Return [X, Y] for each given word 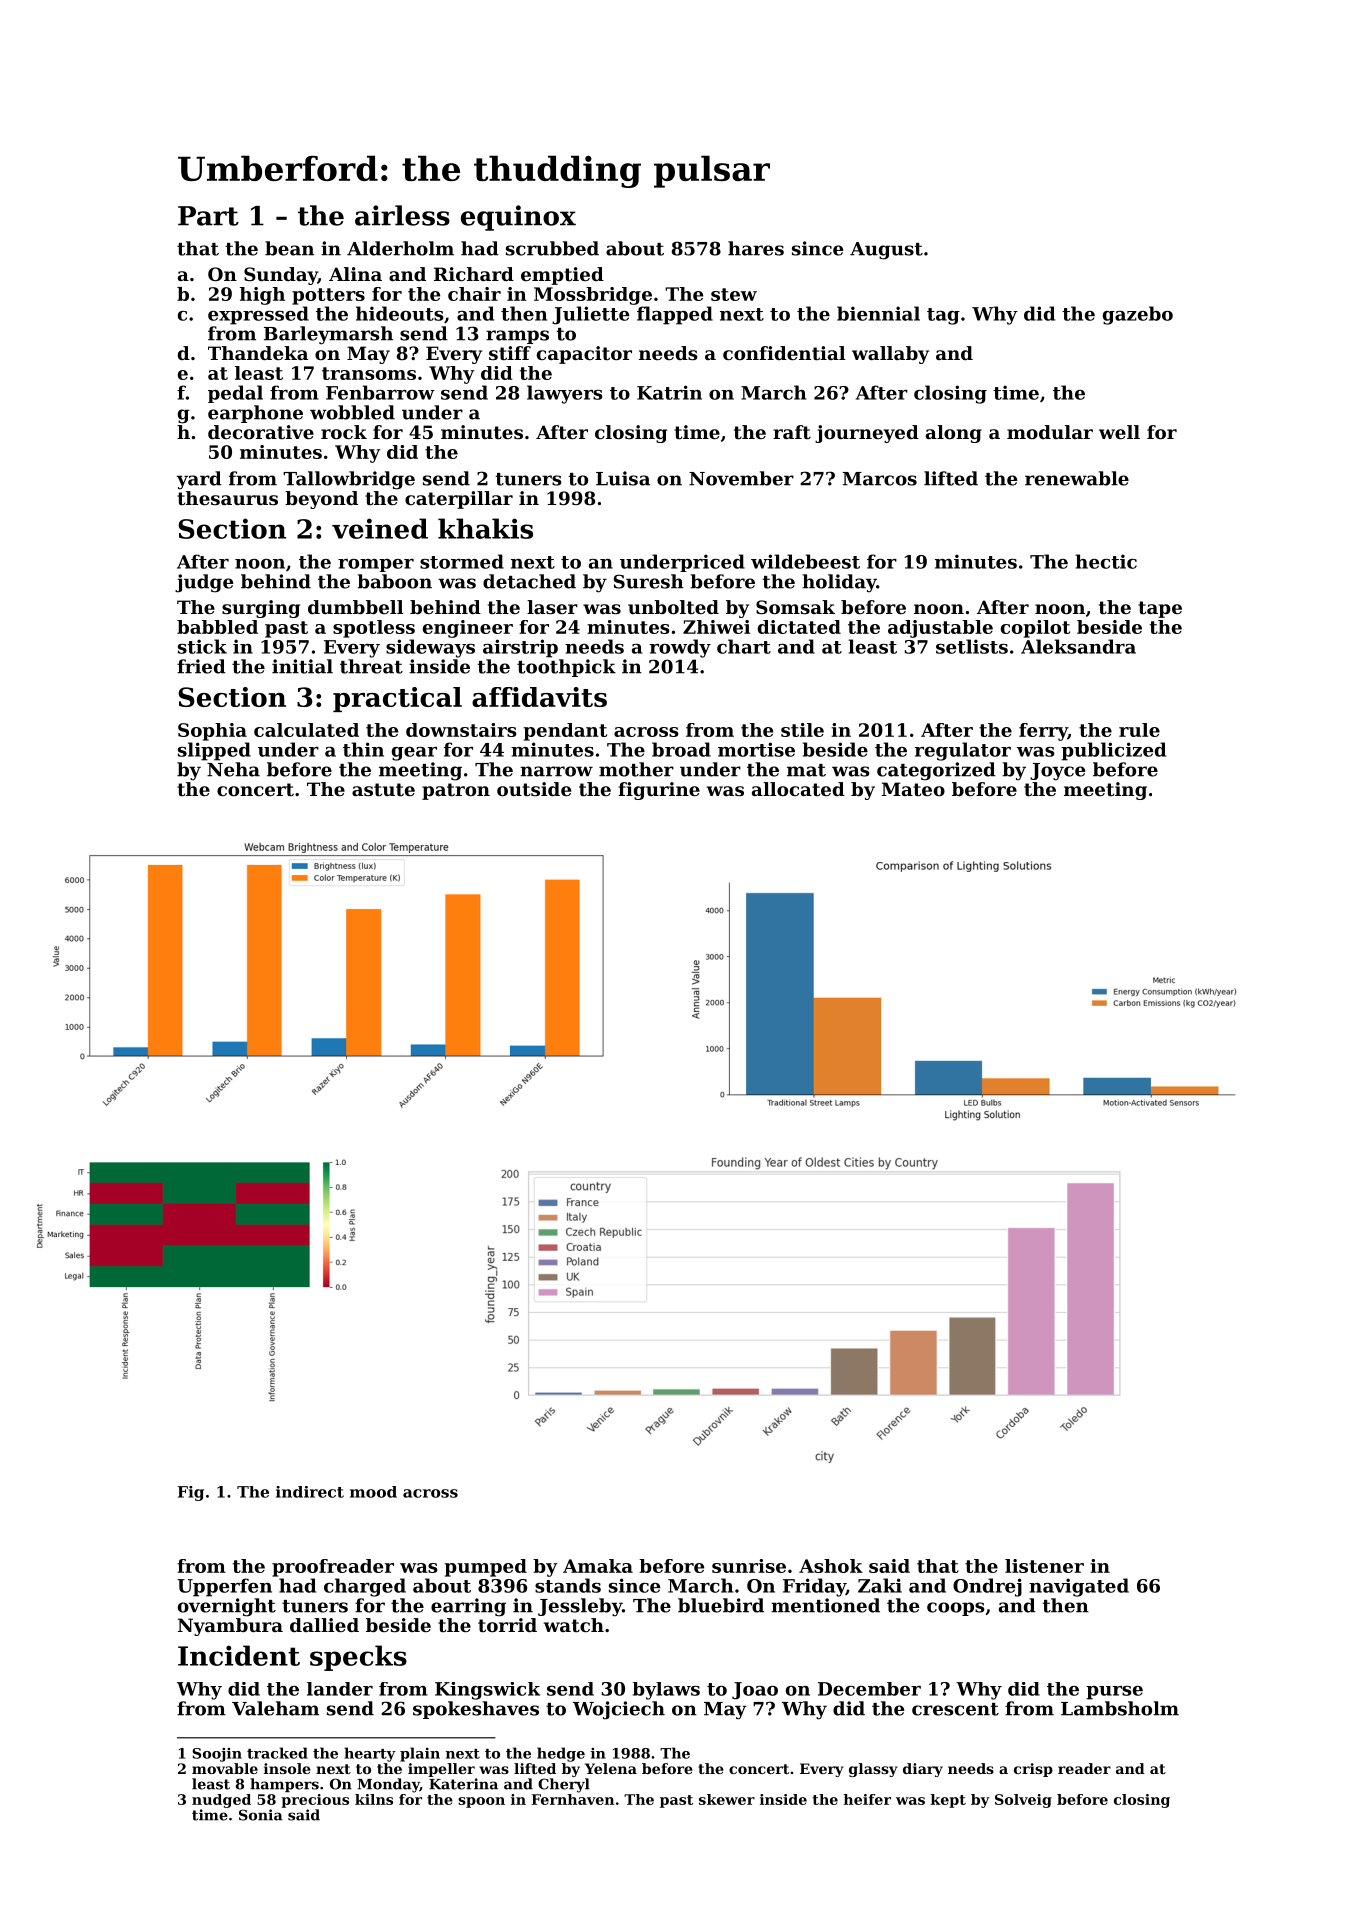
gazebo [1138, 315]
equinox [518, 218]
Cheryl [564, 1785]
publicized [1113, 751]
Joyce [1058, 772]
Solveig [1023, 1801]
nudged [221, 1801]
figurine [659, 791]
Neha [233, 769]
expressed [258, 315]
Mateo [913, 789]
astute [383, 790]
